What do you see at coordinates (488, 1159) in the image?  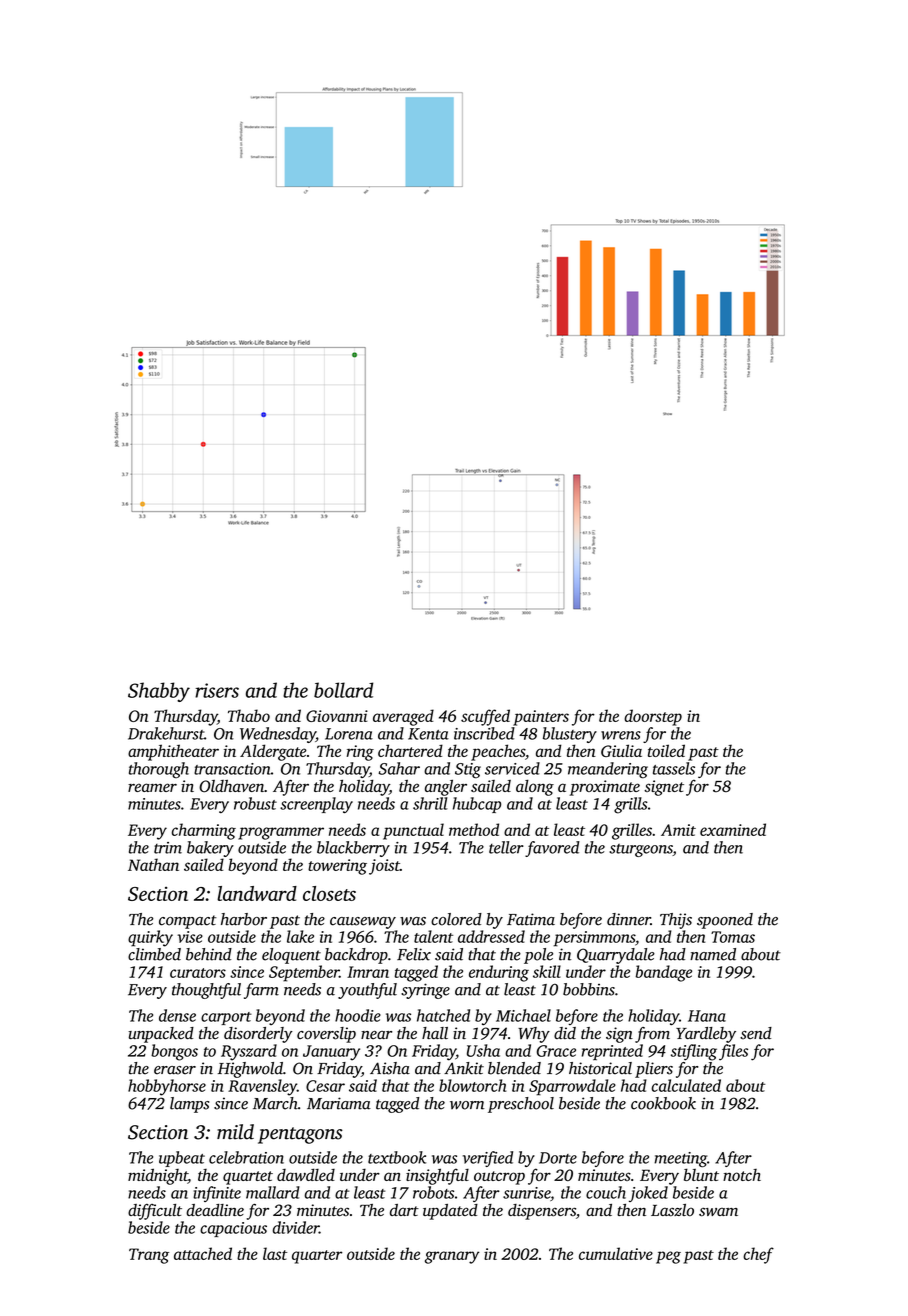 I see `verified` at bounding box center [488, 1159].
